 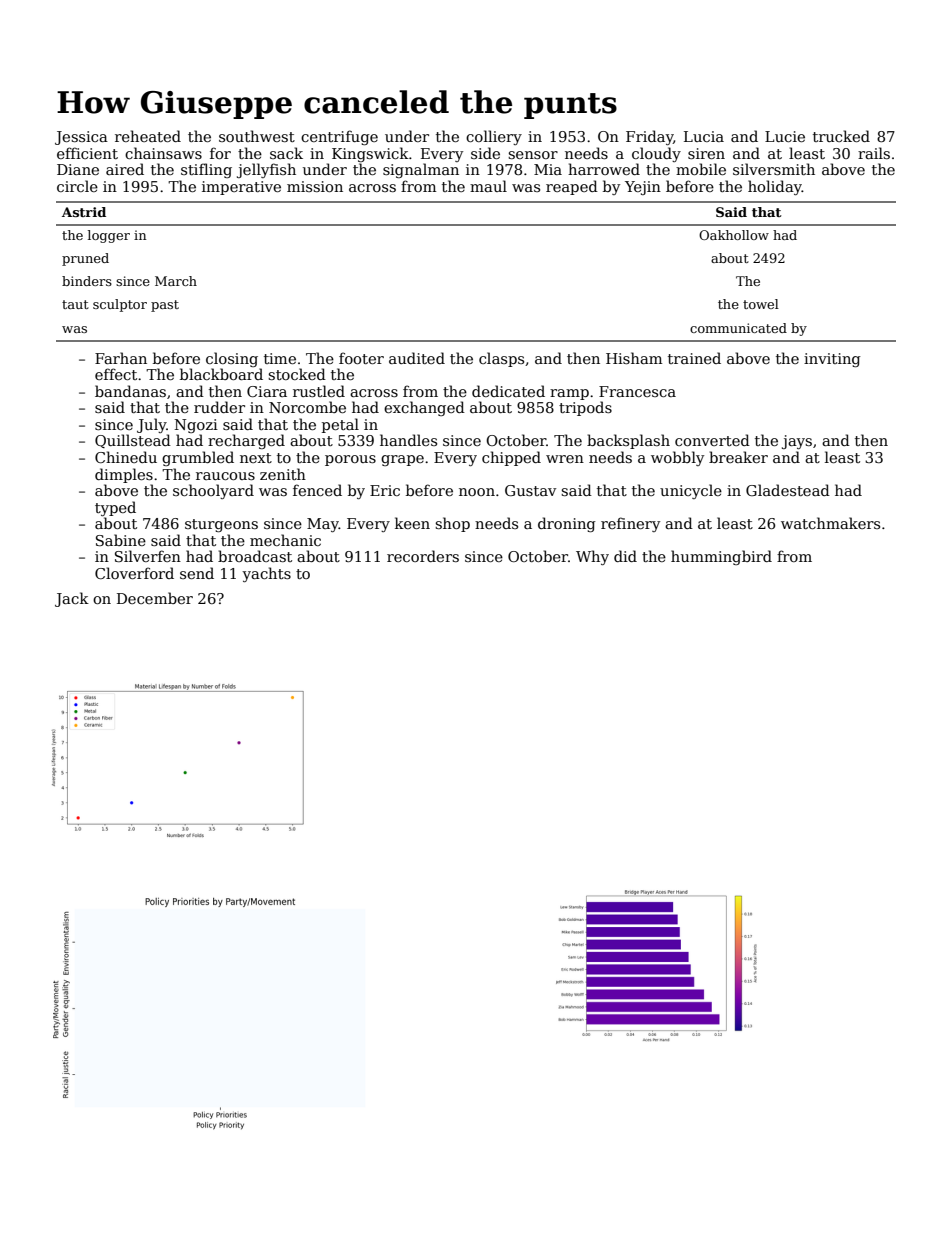 What do you see at coordinates (78, 169) in the screenshot?
I see `Diane` at bounding box center [78, 169].
